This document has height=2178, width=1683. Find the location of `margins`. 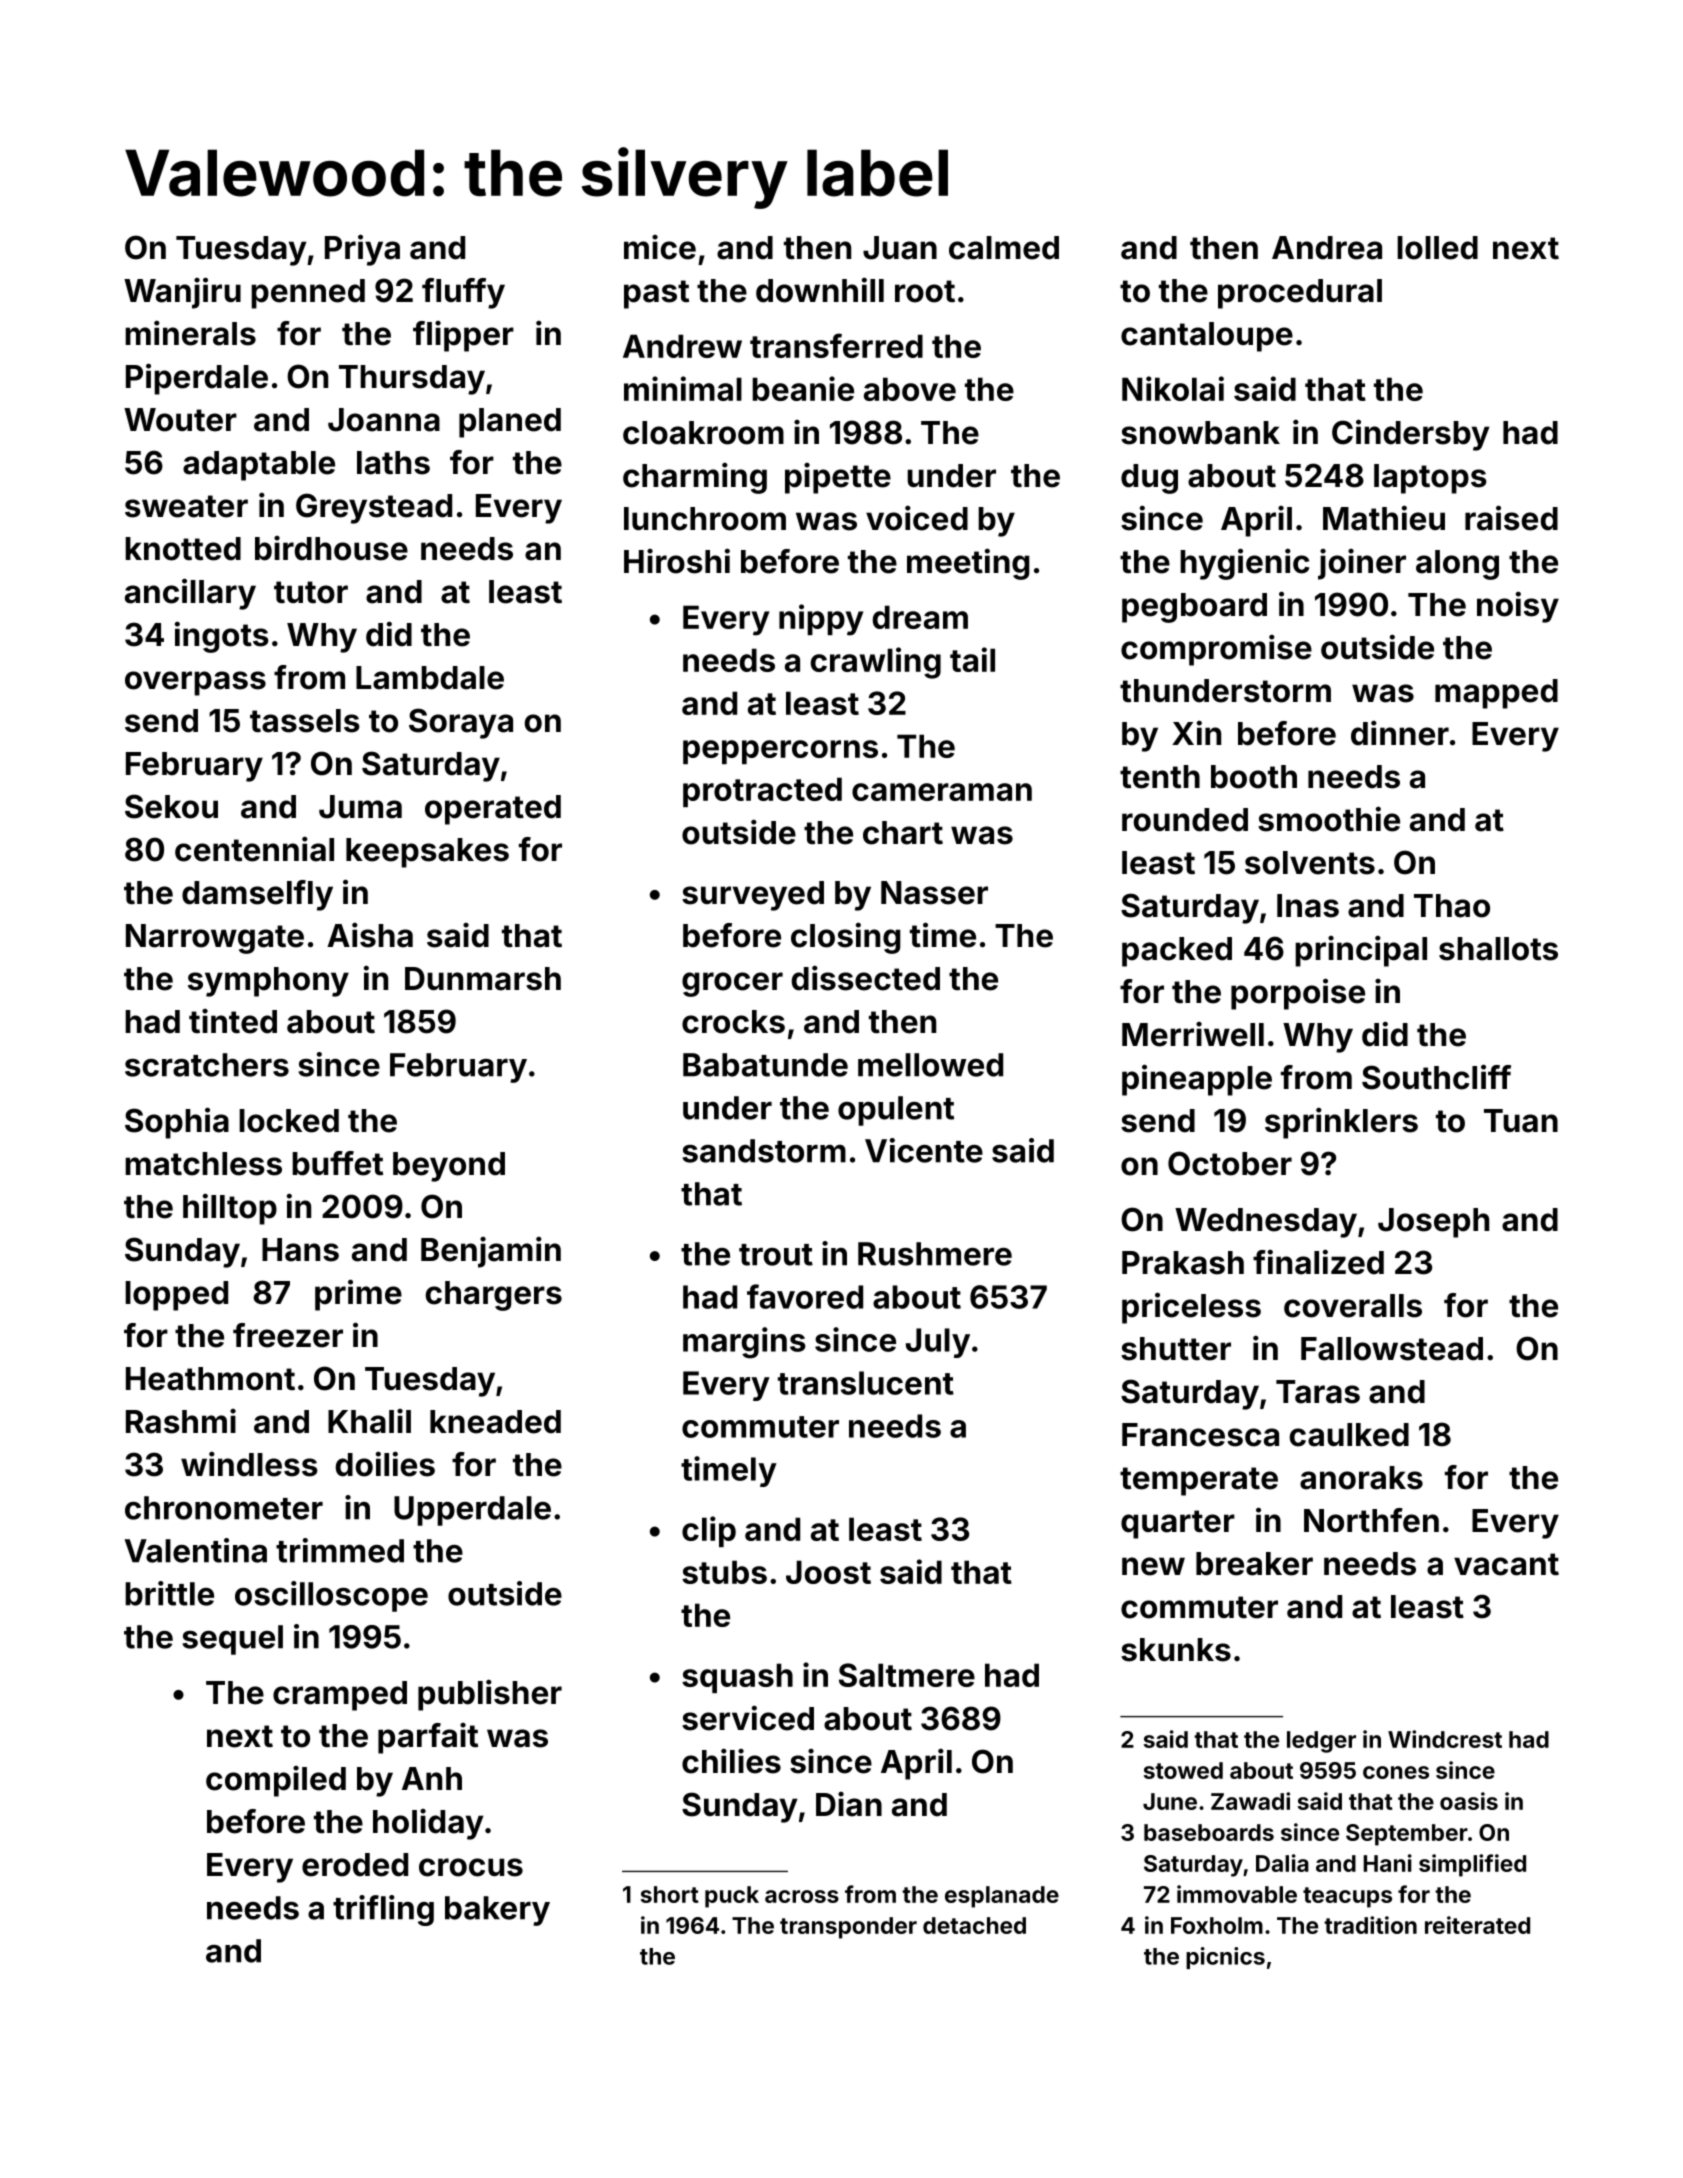

margins is located at coordinates (744, 1343).
